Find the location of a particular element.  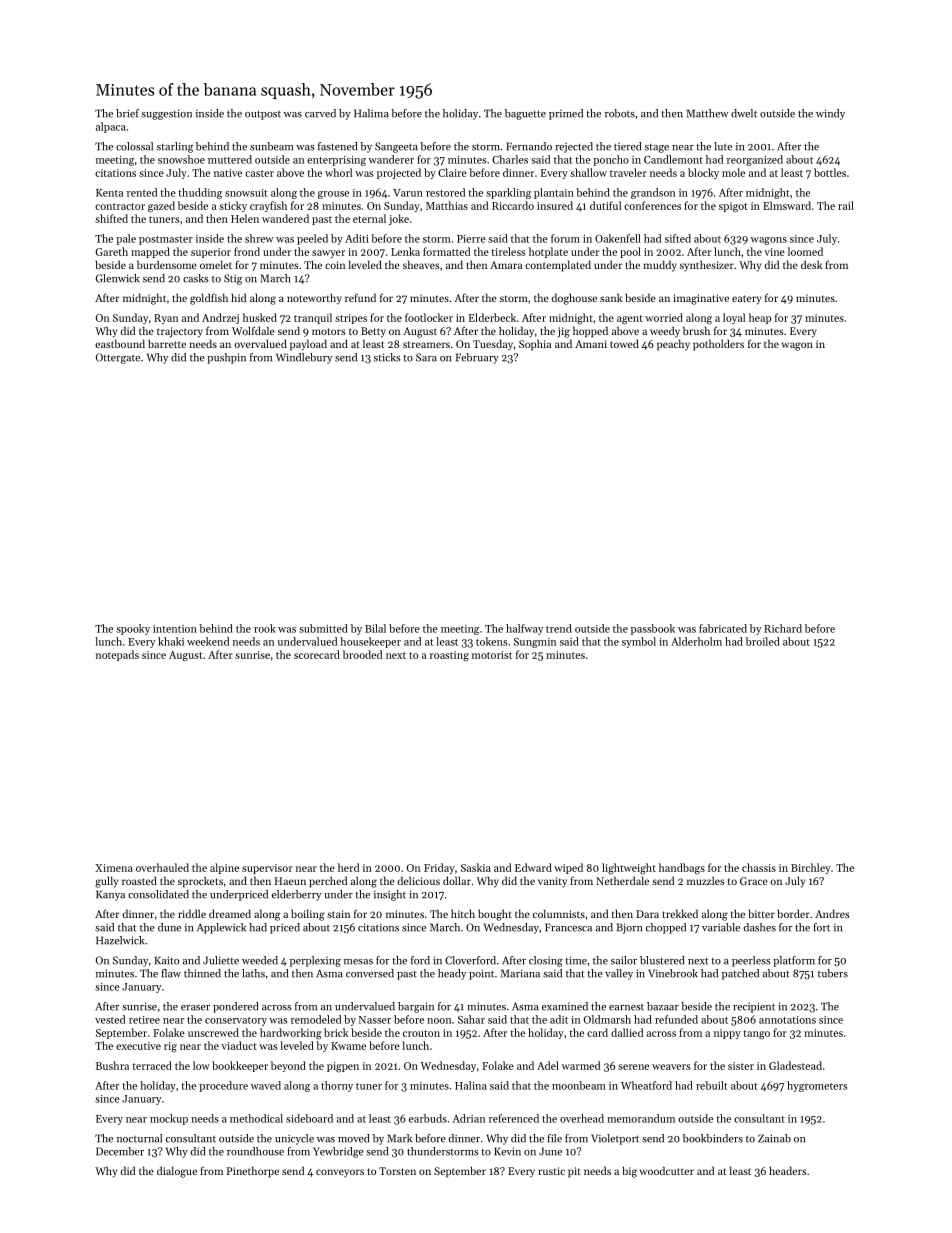

Alderholm is located at coordinates (696, 641).
